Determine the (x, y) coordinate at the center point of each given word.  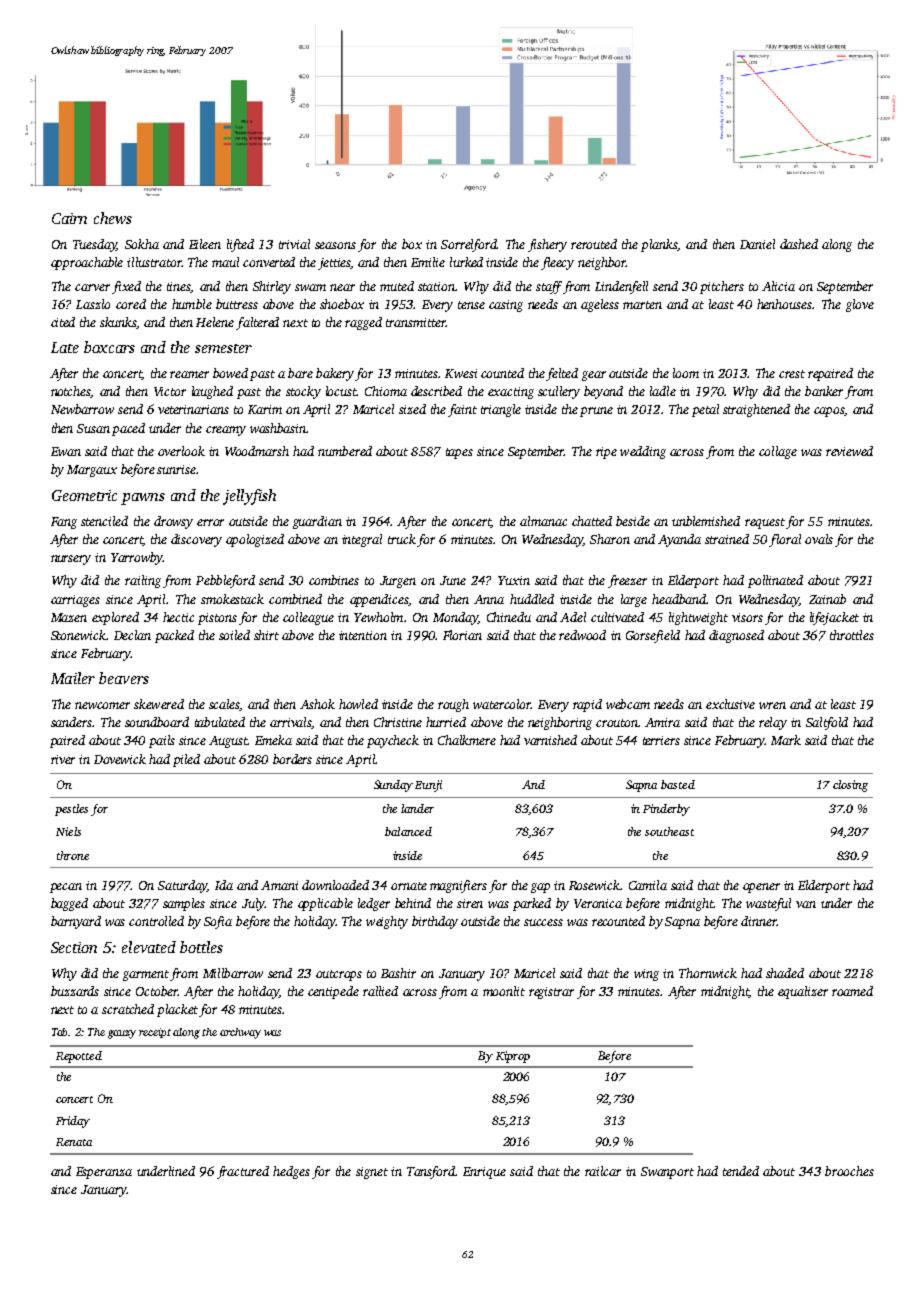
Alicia (778, 286)
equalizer (803, 992)
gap (540, 888)
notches (71, 392)
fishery (547, 245)
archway (240, 1033)
